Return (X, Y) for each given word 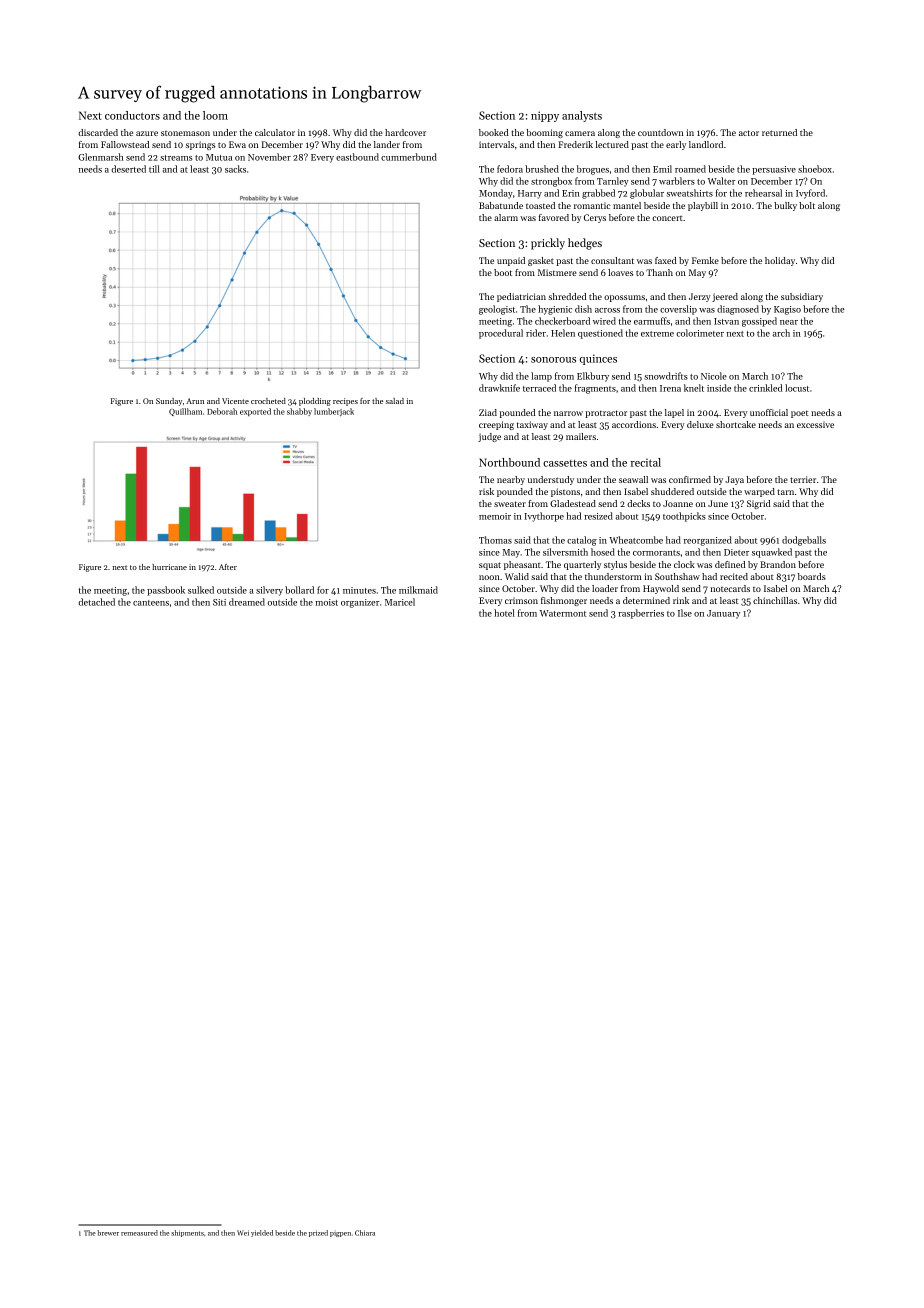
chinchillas (775, 600)
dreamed (247, 602)
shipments (188, 1233)
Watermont (563, 613)
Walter (721, 181)
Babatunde (501, 205)
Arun (195, 401)
